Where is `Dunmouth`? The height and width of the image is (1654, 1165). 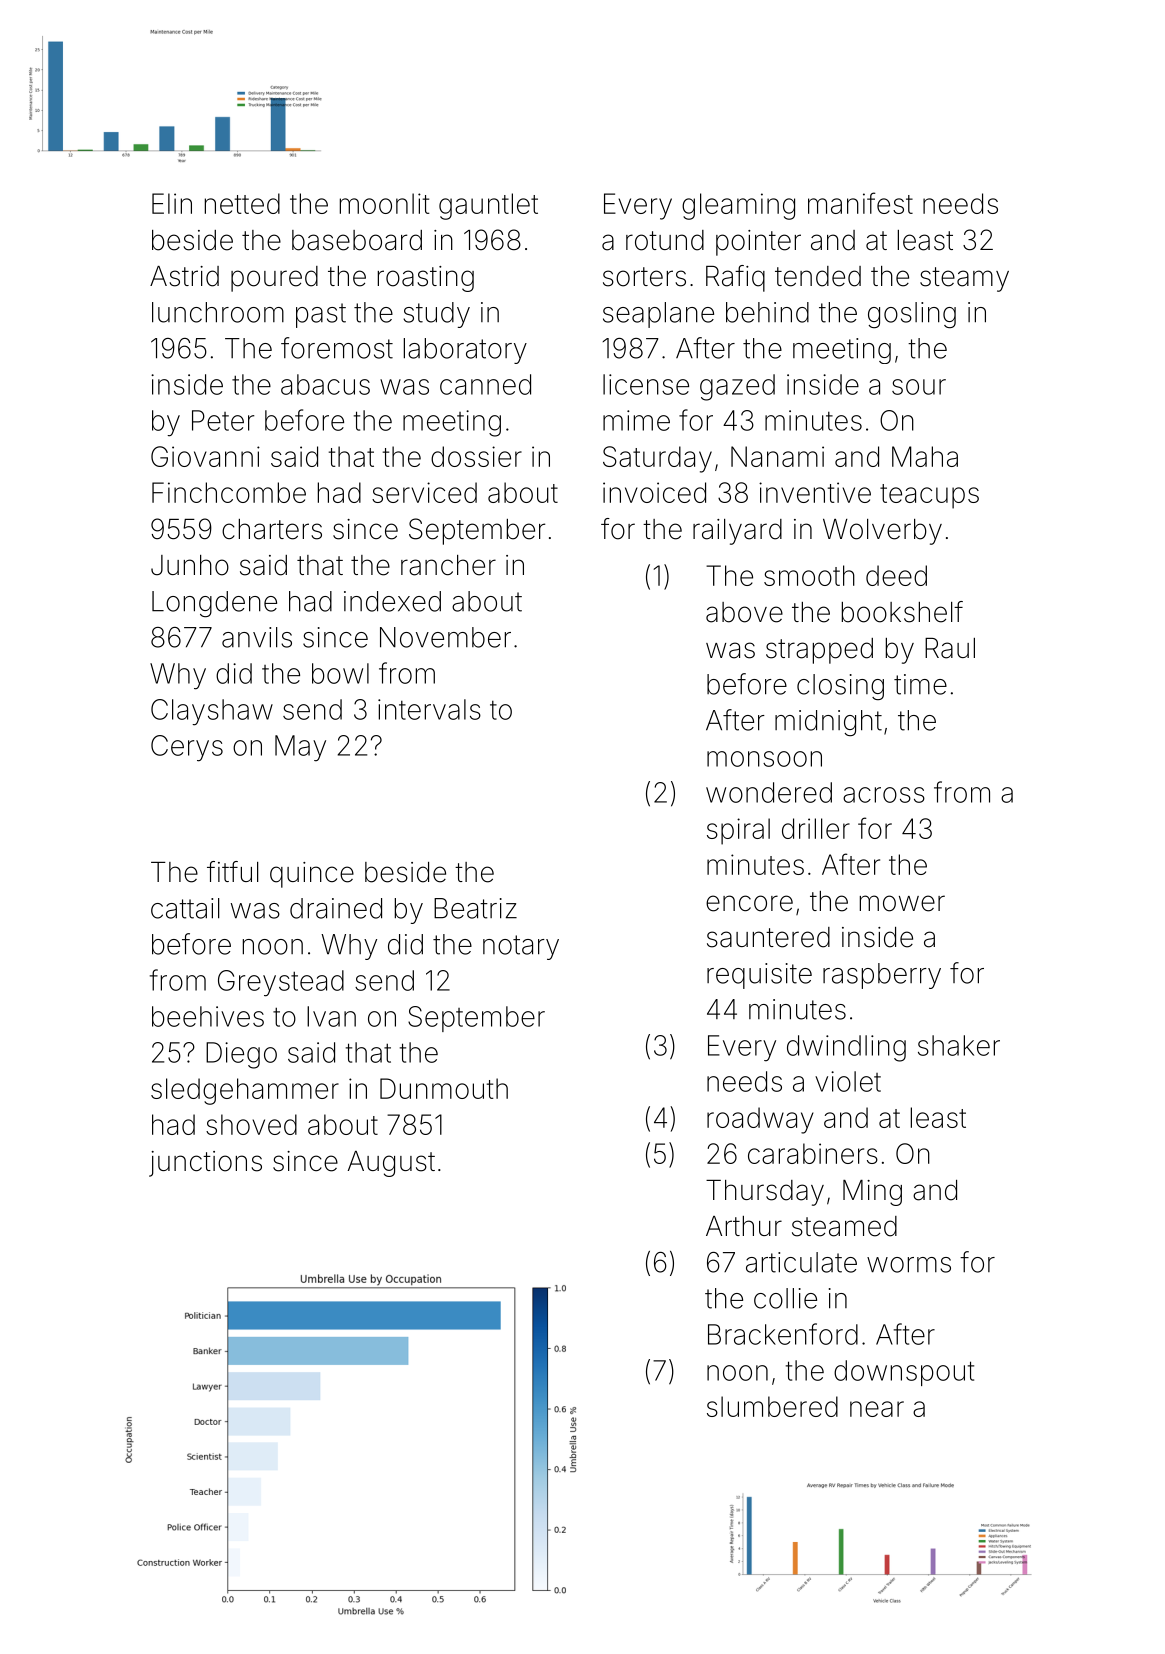 Dunmouth is located at coordinates (444, 1088).
